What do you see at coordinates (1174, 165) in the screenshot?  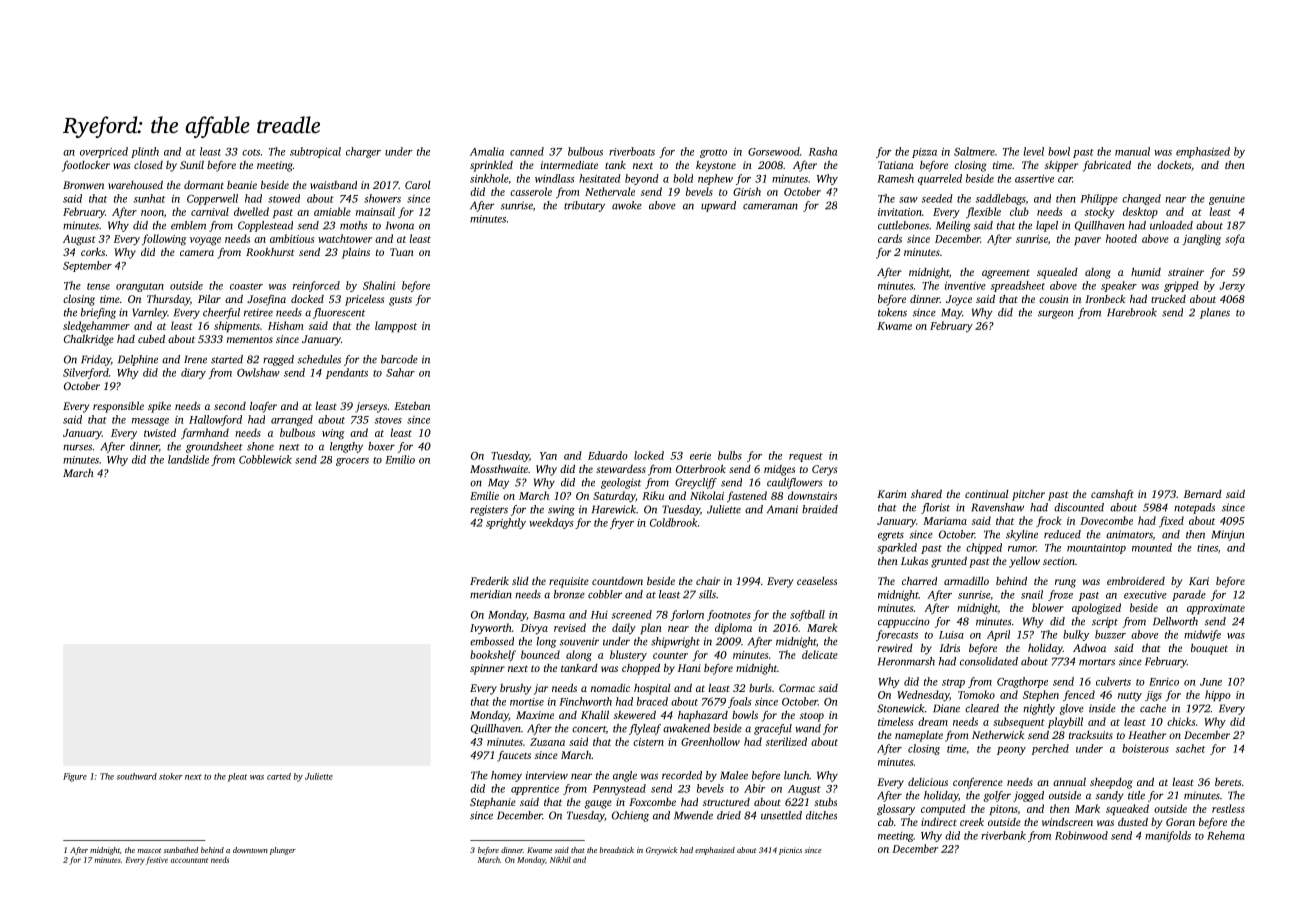 I see `dockets` at bounding box center [1174, 165].
